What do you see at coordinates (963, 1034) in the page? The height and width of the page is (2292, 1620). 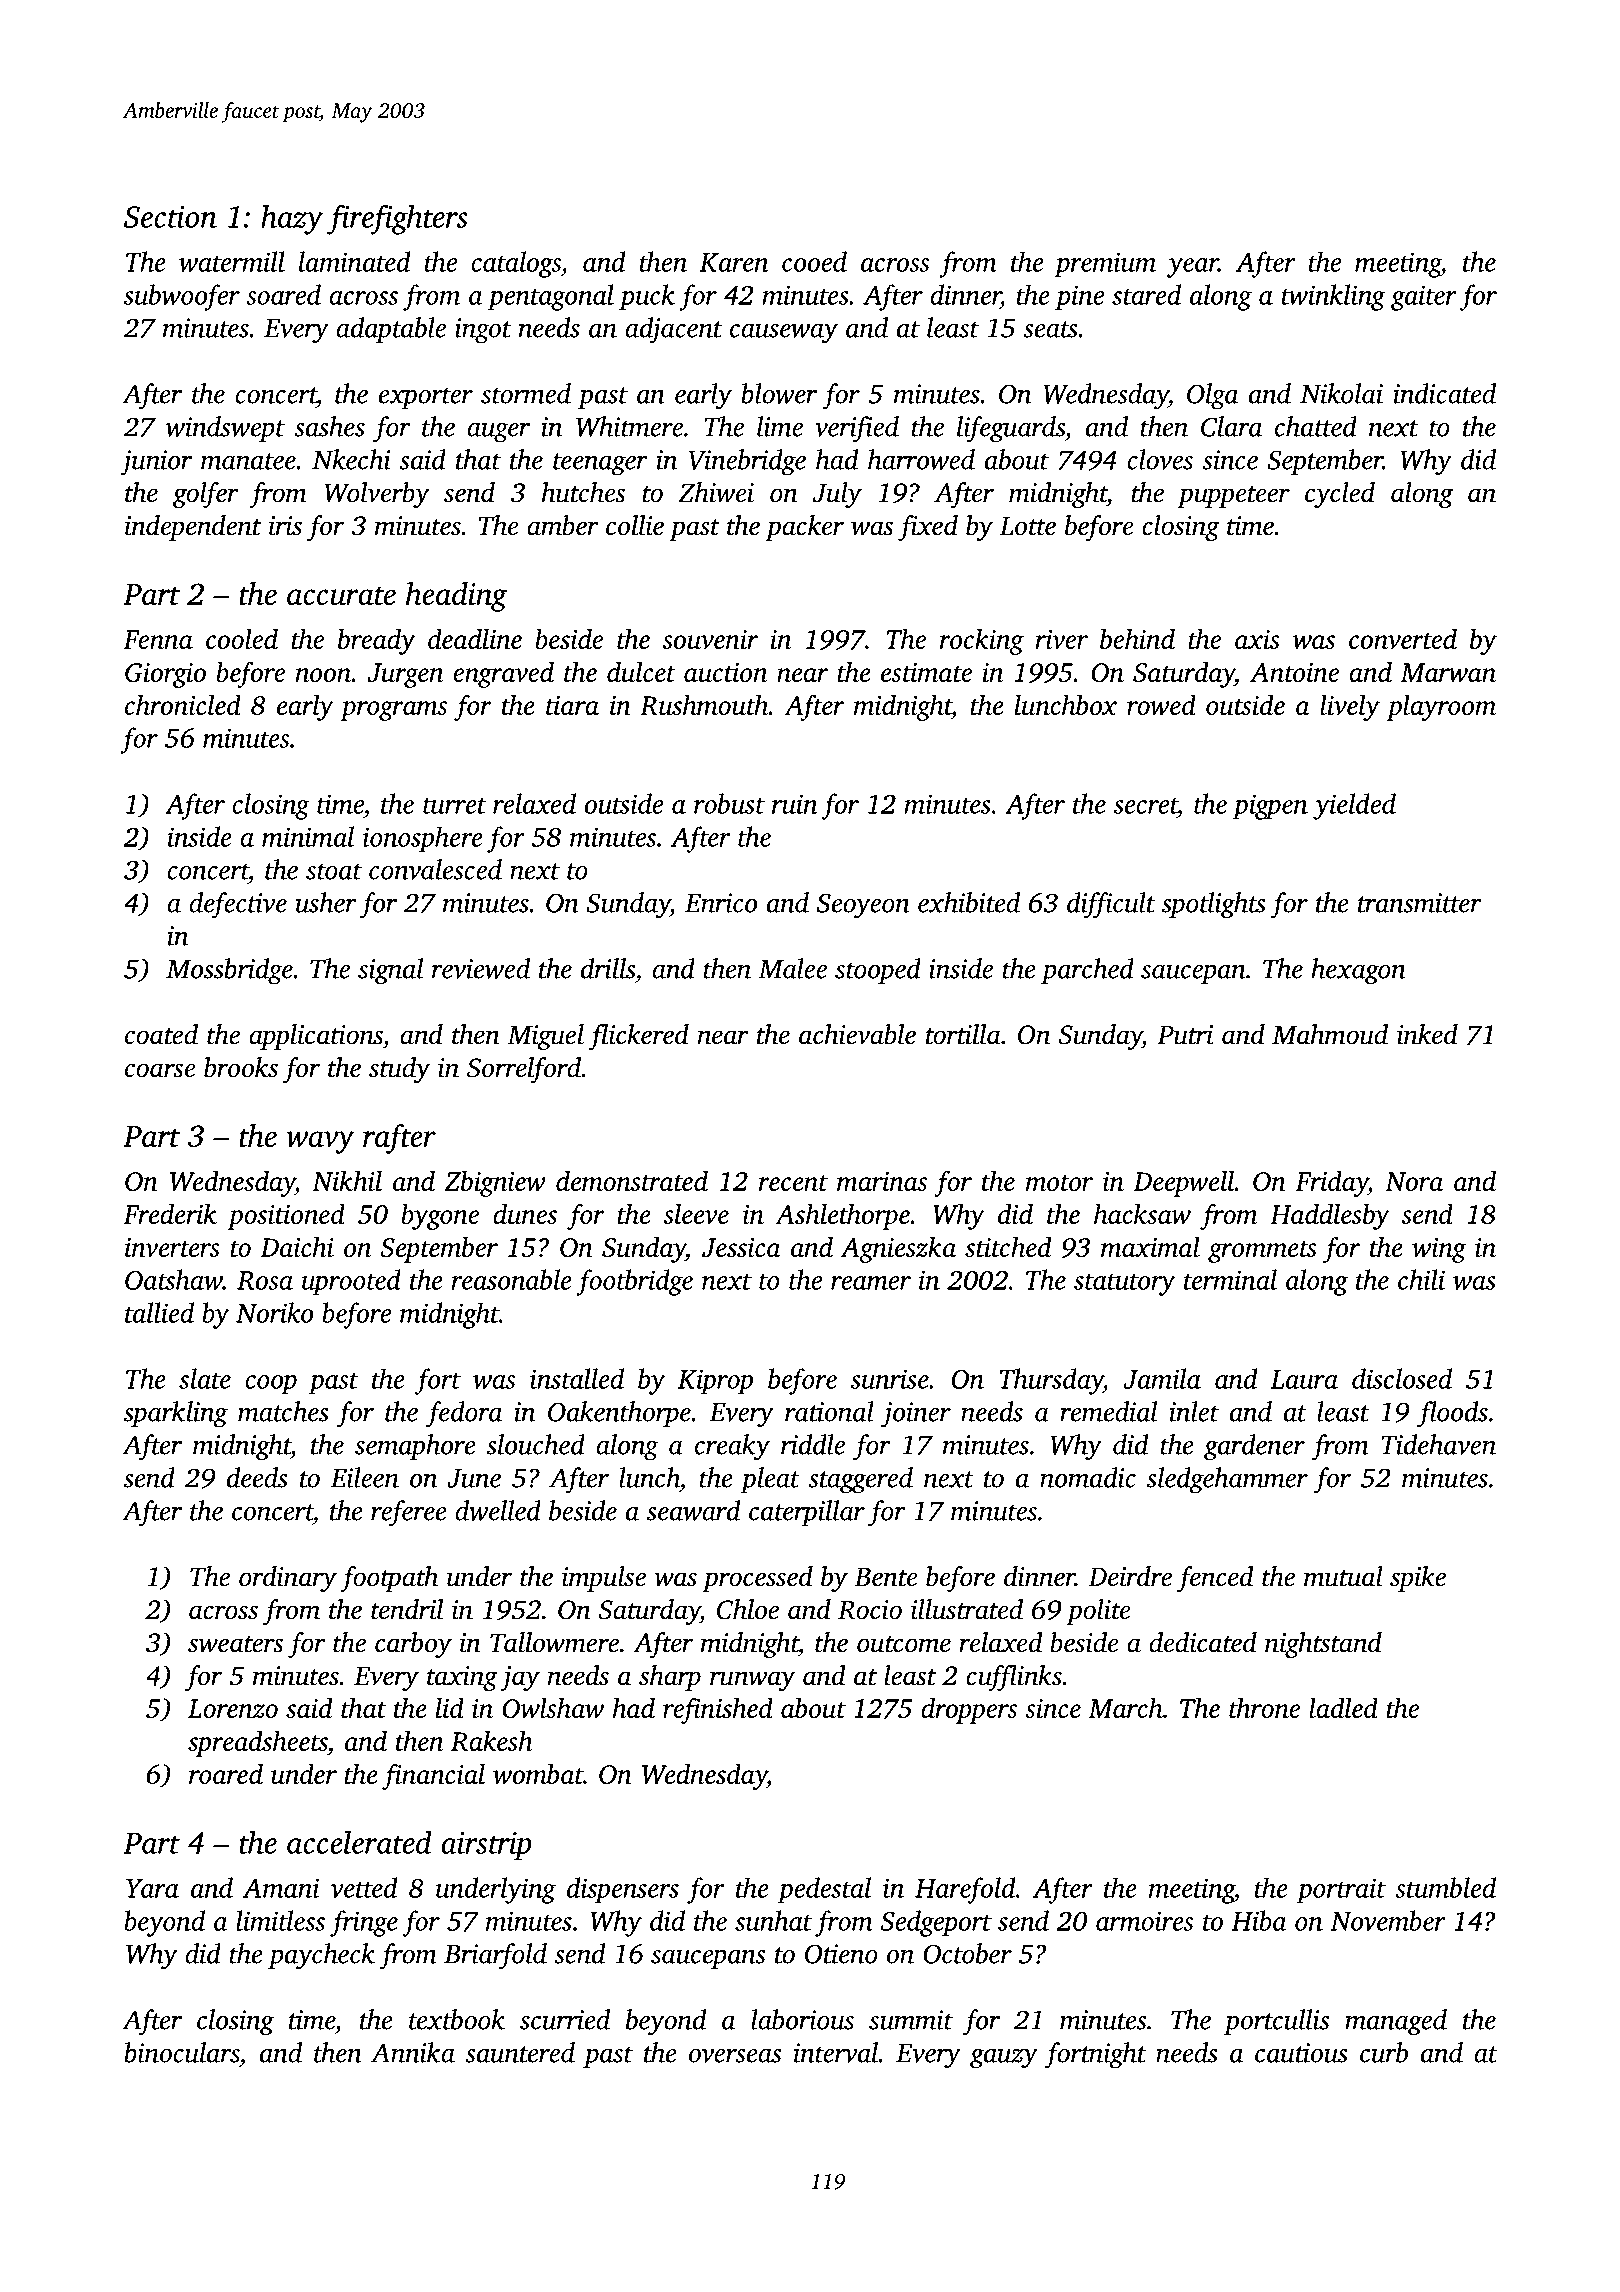 I see `tortilla` at bounding box center [963, 1034].
